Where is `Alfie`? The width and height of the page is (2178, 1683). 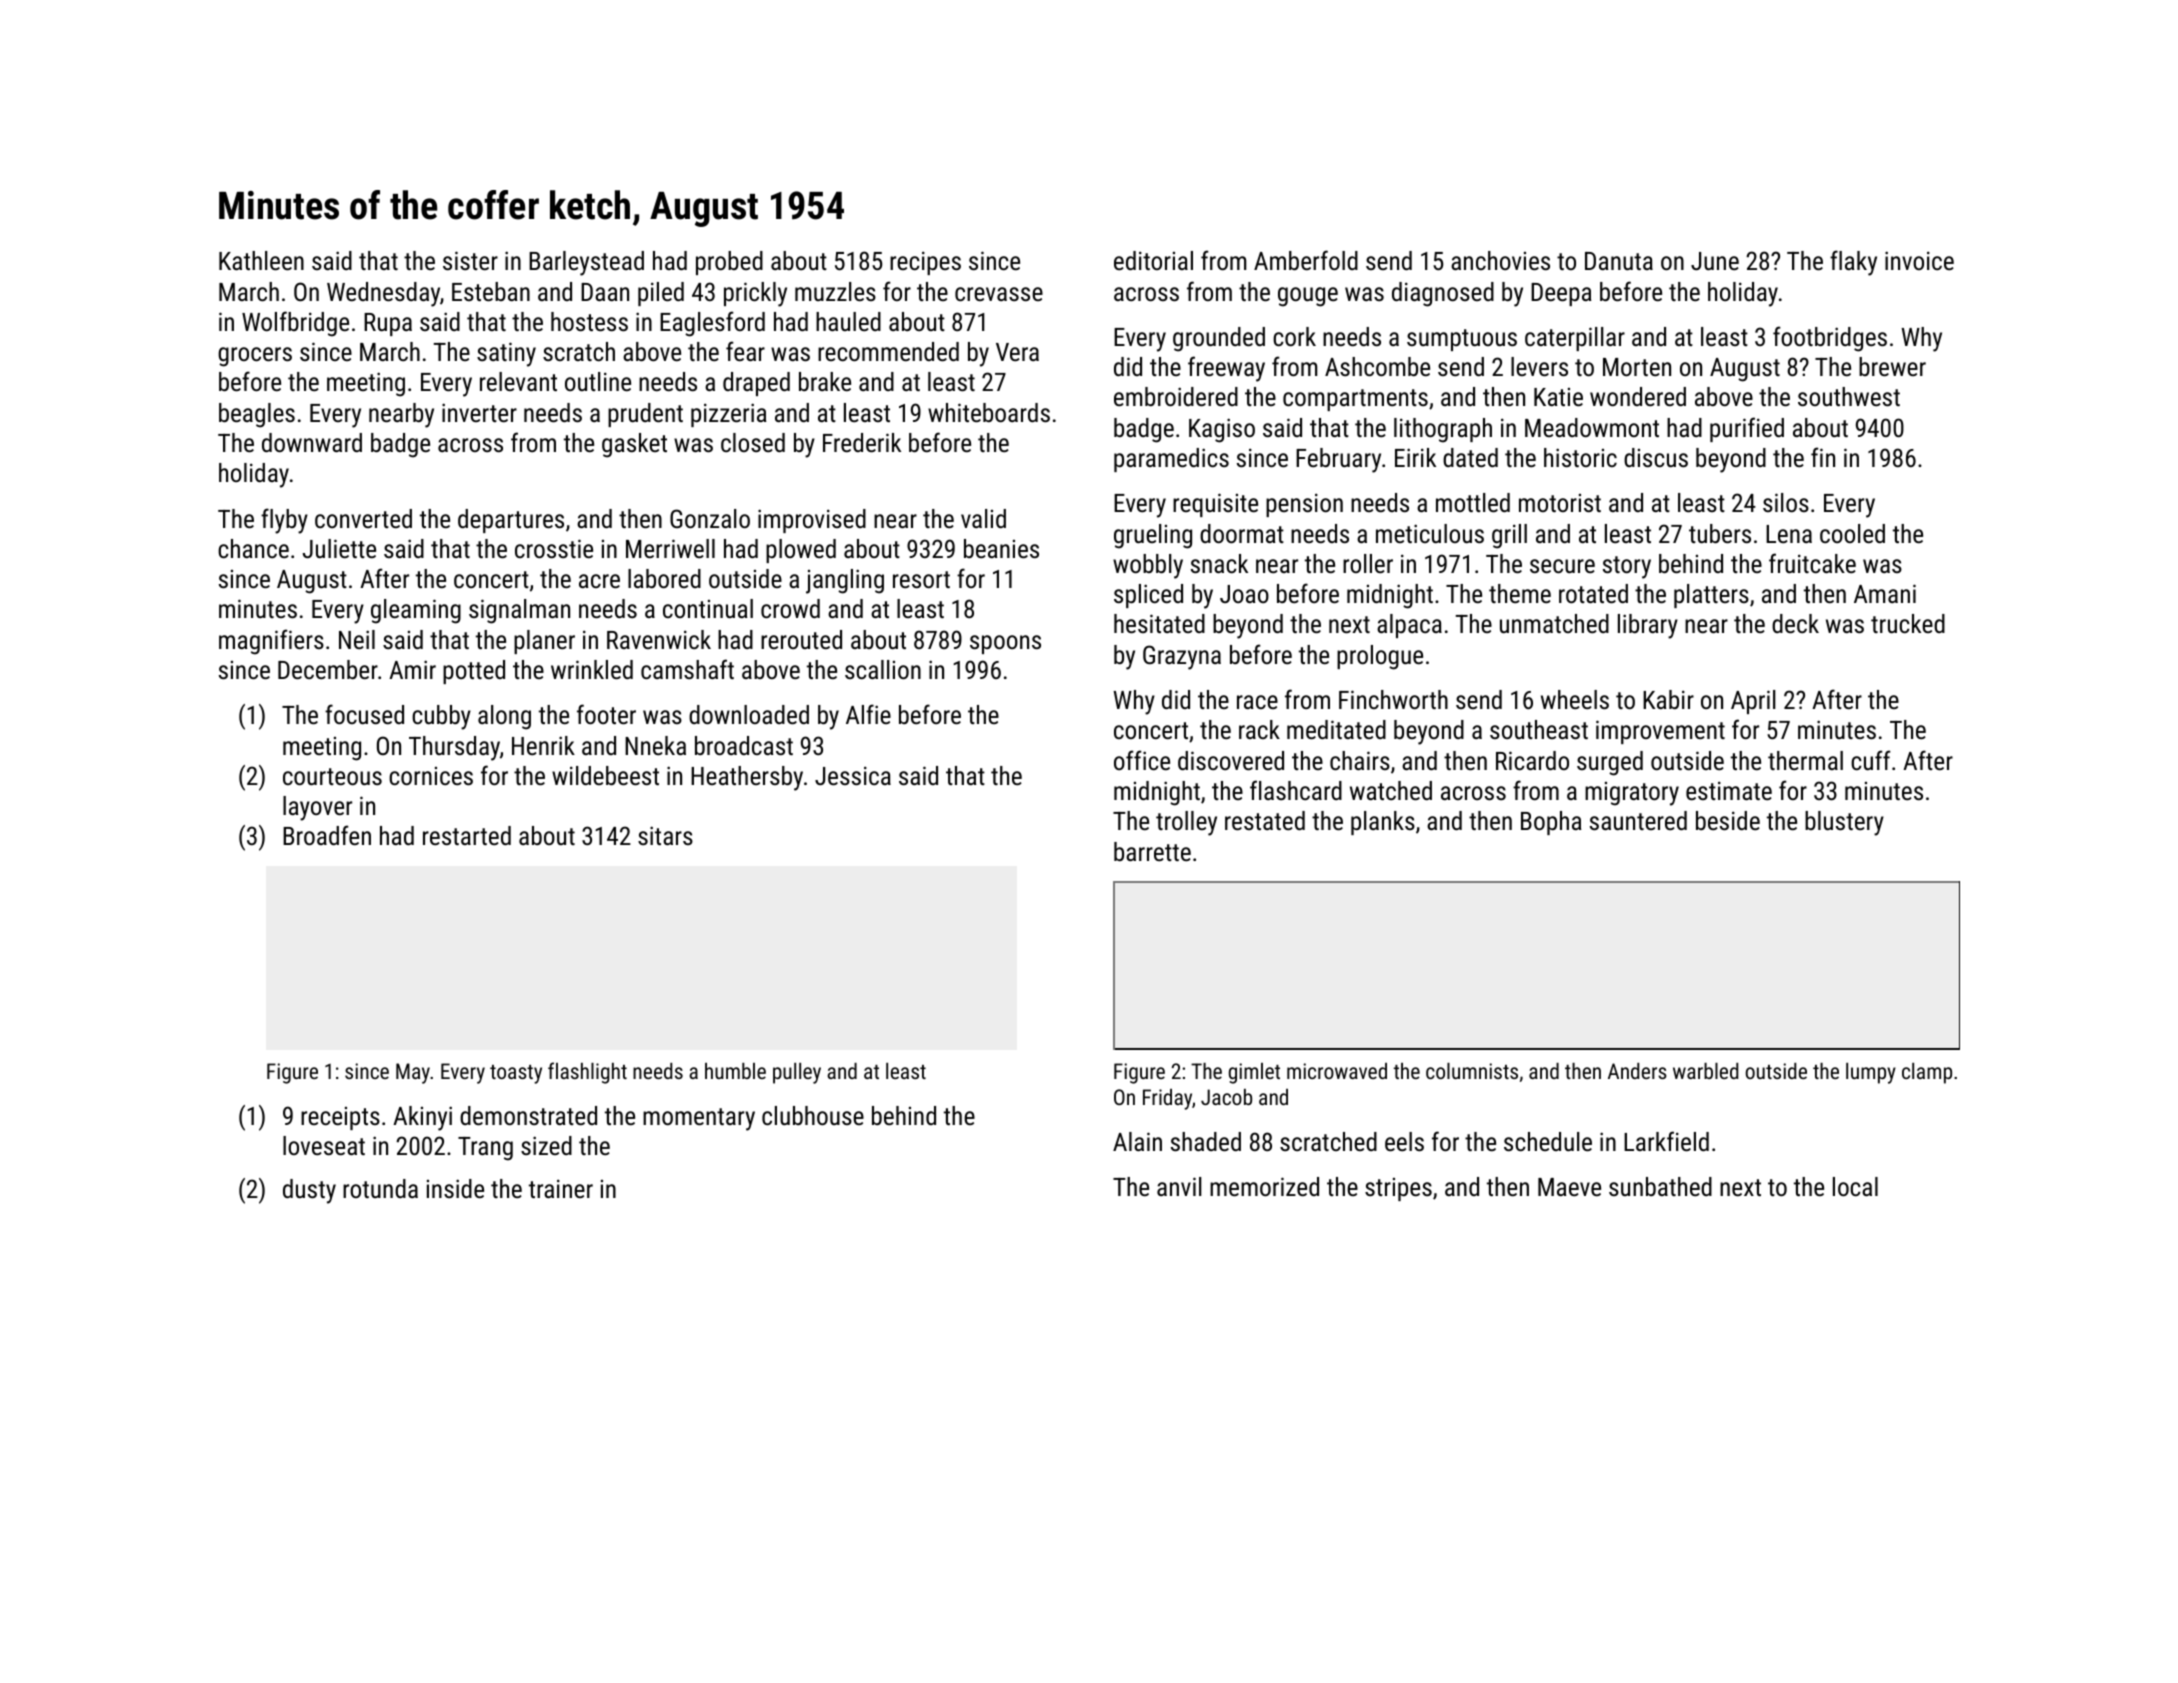
Alfie is located at coordinates (868, 714).
